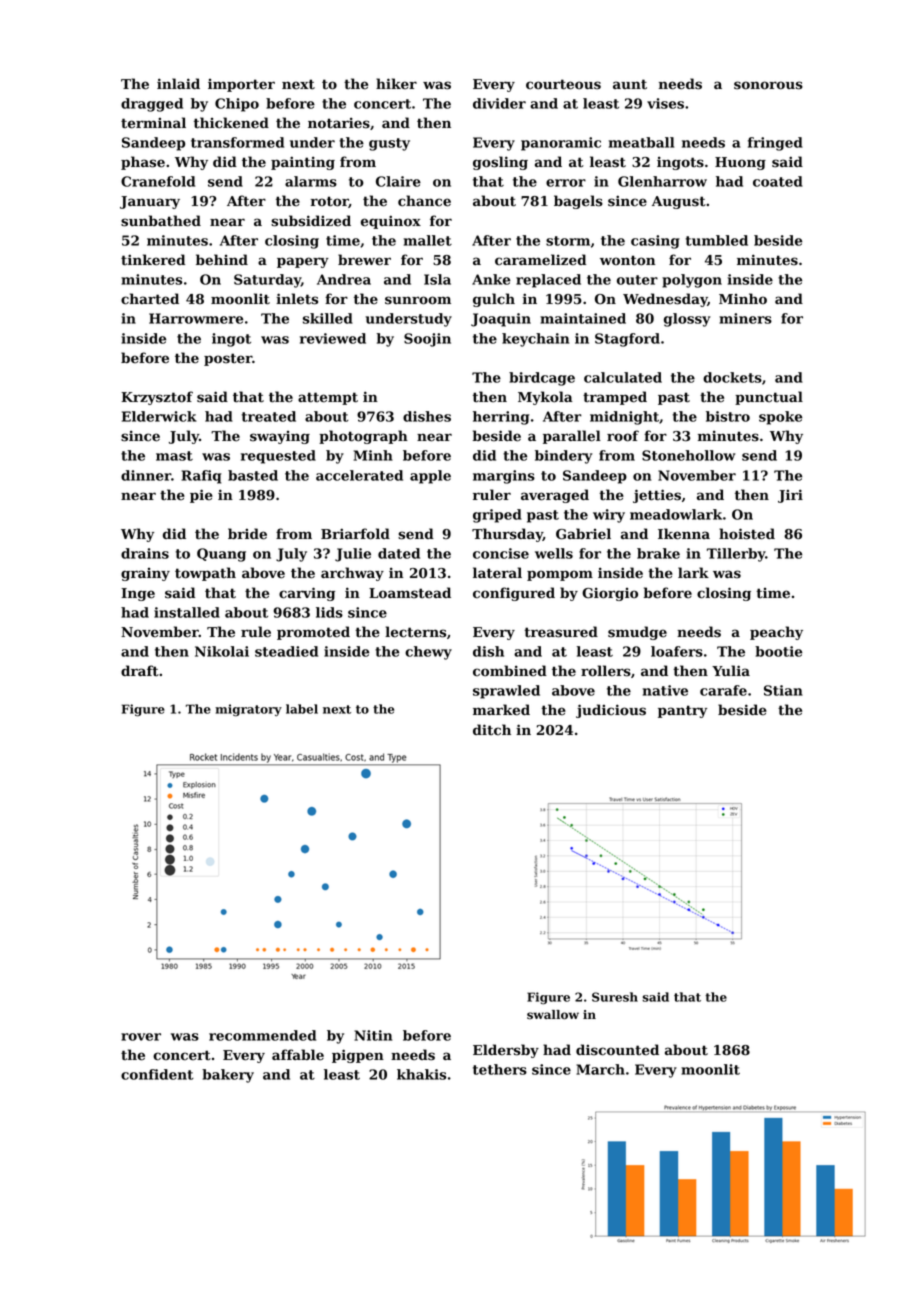  What do you see at coordinates (228, 1076) in the page?
I see `bakery` at bounding box center [228, 1076].
